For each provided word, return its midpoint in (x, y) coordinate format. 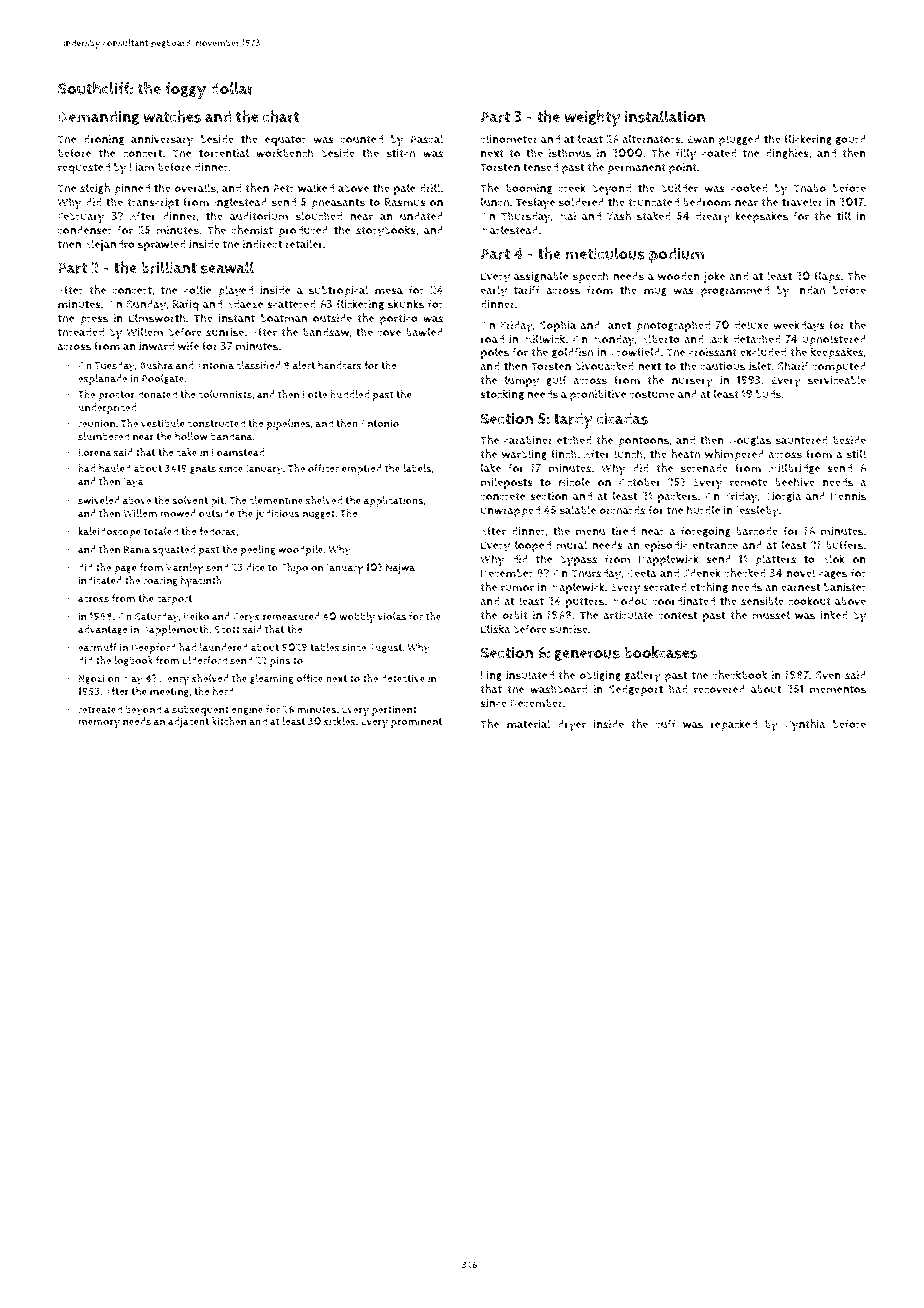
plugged (739, 140)
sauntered (802, 440)
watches (172, 116)
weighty (592, 118)
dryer (572, 726)
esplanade (102, 379)
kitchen (229, 721)
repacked (734, 725)
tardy (573, 420)
